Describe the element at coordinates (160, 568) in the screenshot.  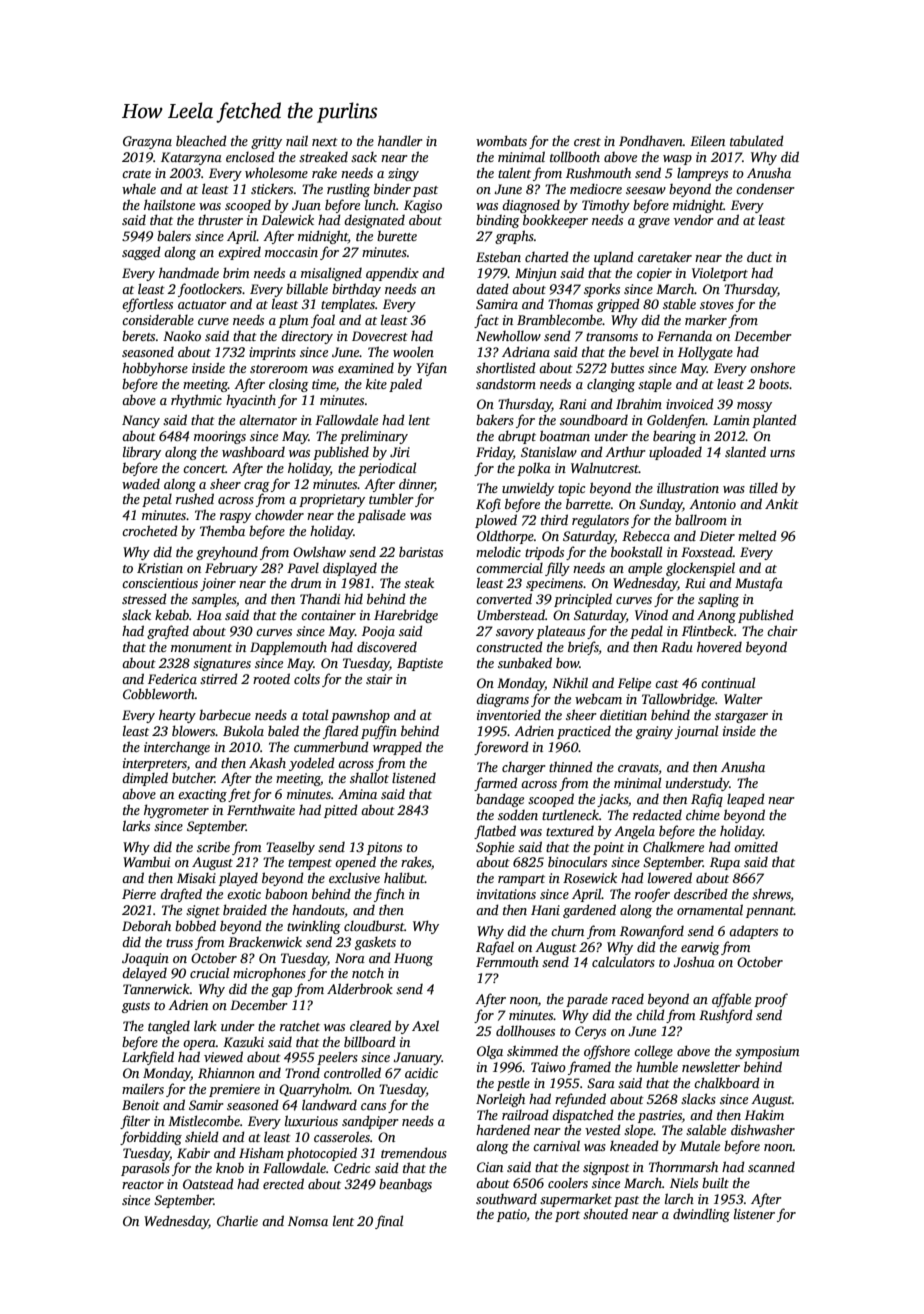
I see `Kristian` at that location.
